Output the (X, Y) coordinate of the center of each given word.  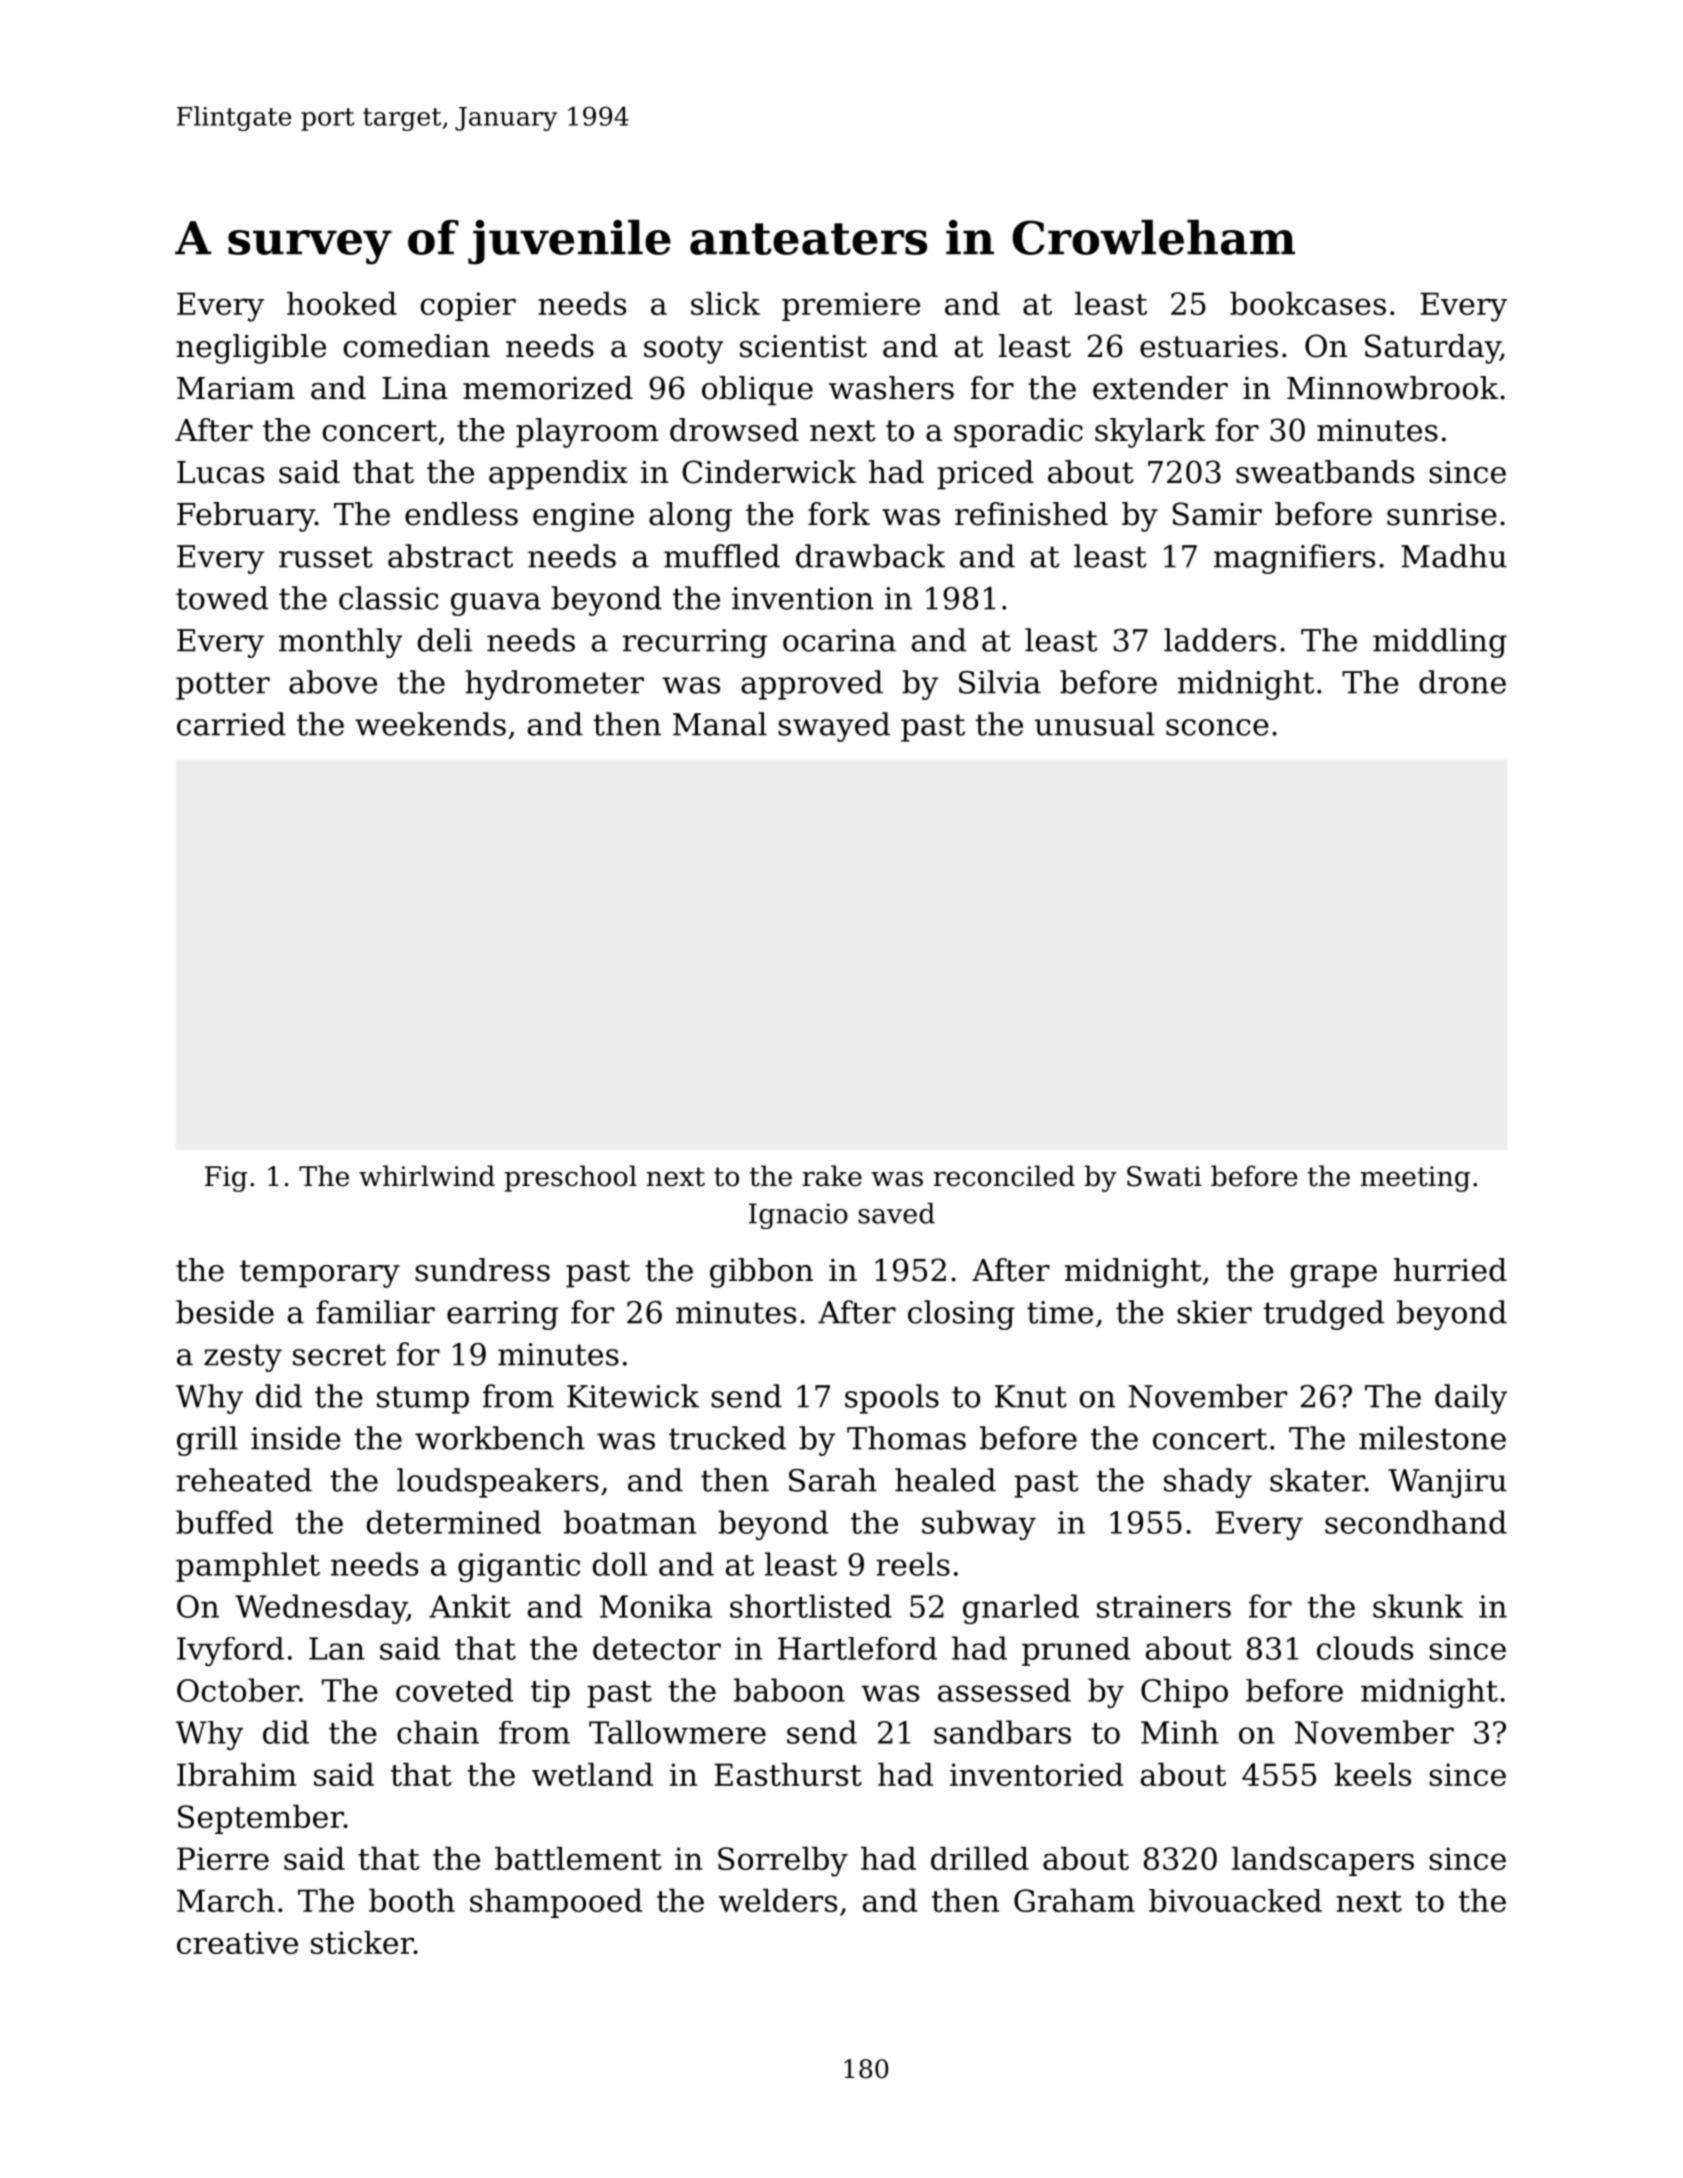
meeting (1415, 1179)
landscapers (1323, 1861)
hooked (342, 303)
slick (725, 303)
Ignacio (798, 1216)
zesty (243, 1358)
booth (412, 1900)
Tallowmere (677, 1732)
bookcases (1308, 303)
